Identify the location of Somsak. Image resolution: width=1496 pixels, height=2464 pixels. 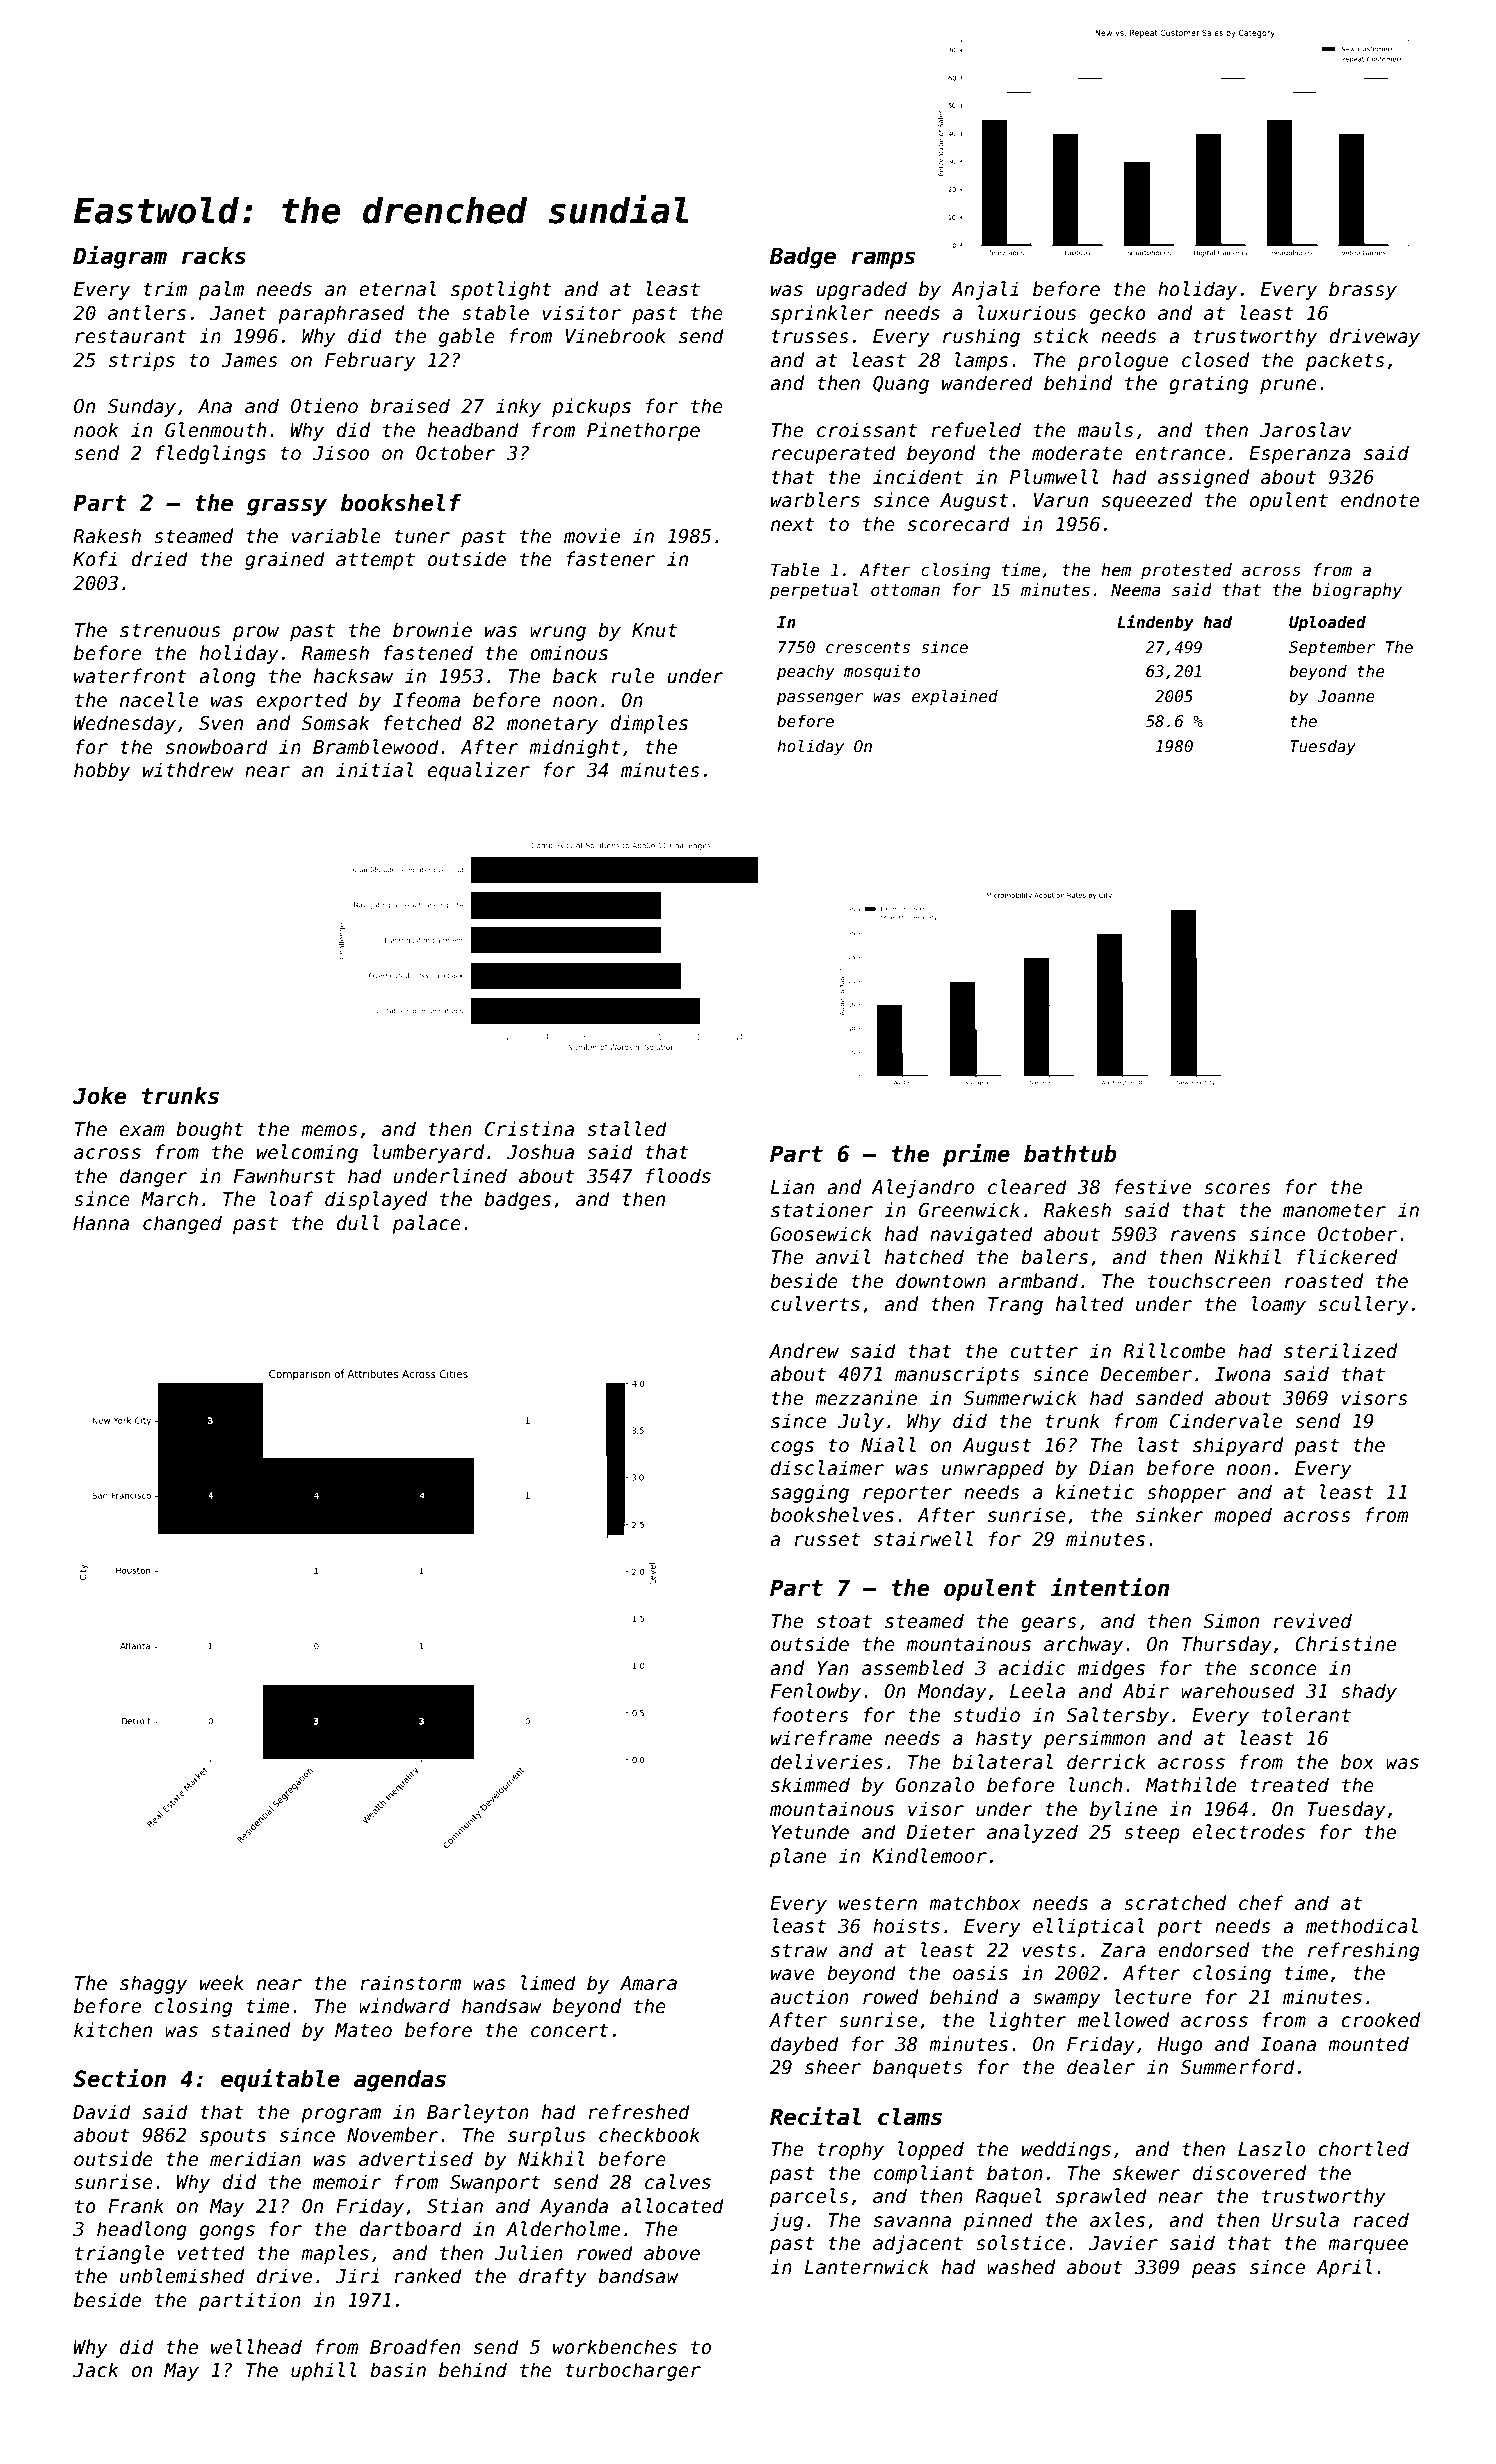
(335, 723).
